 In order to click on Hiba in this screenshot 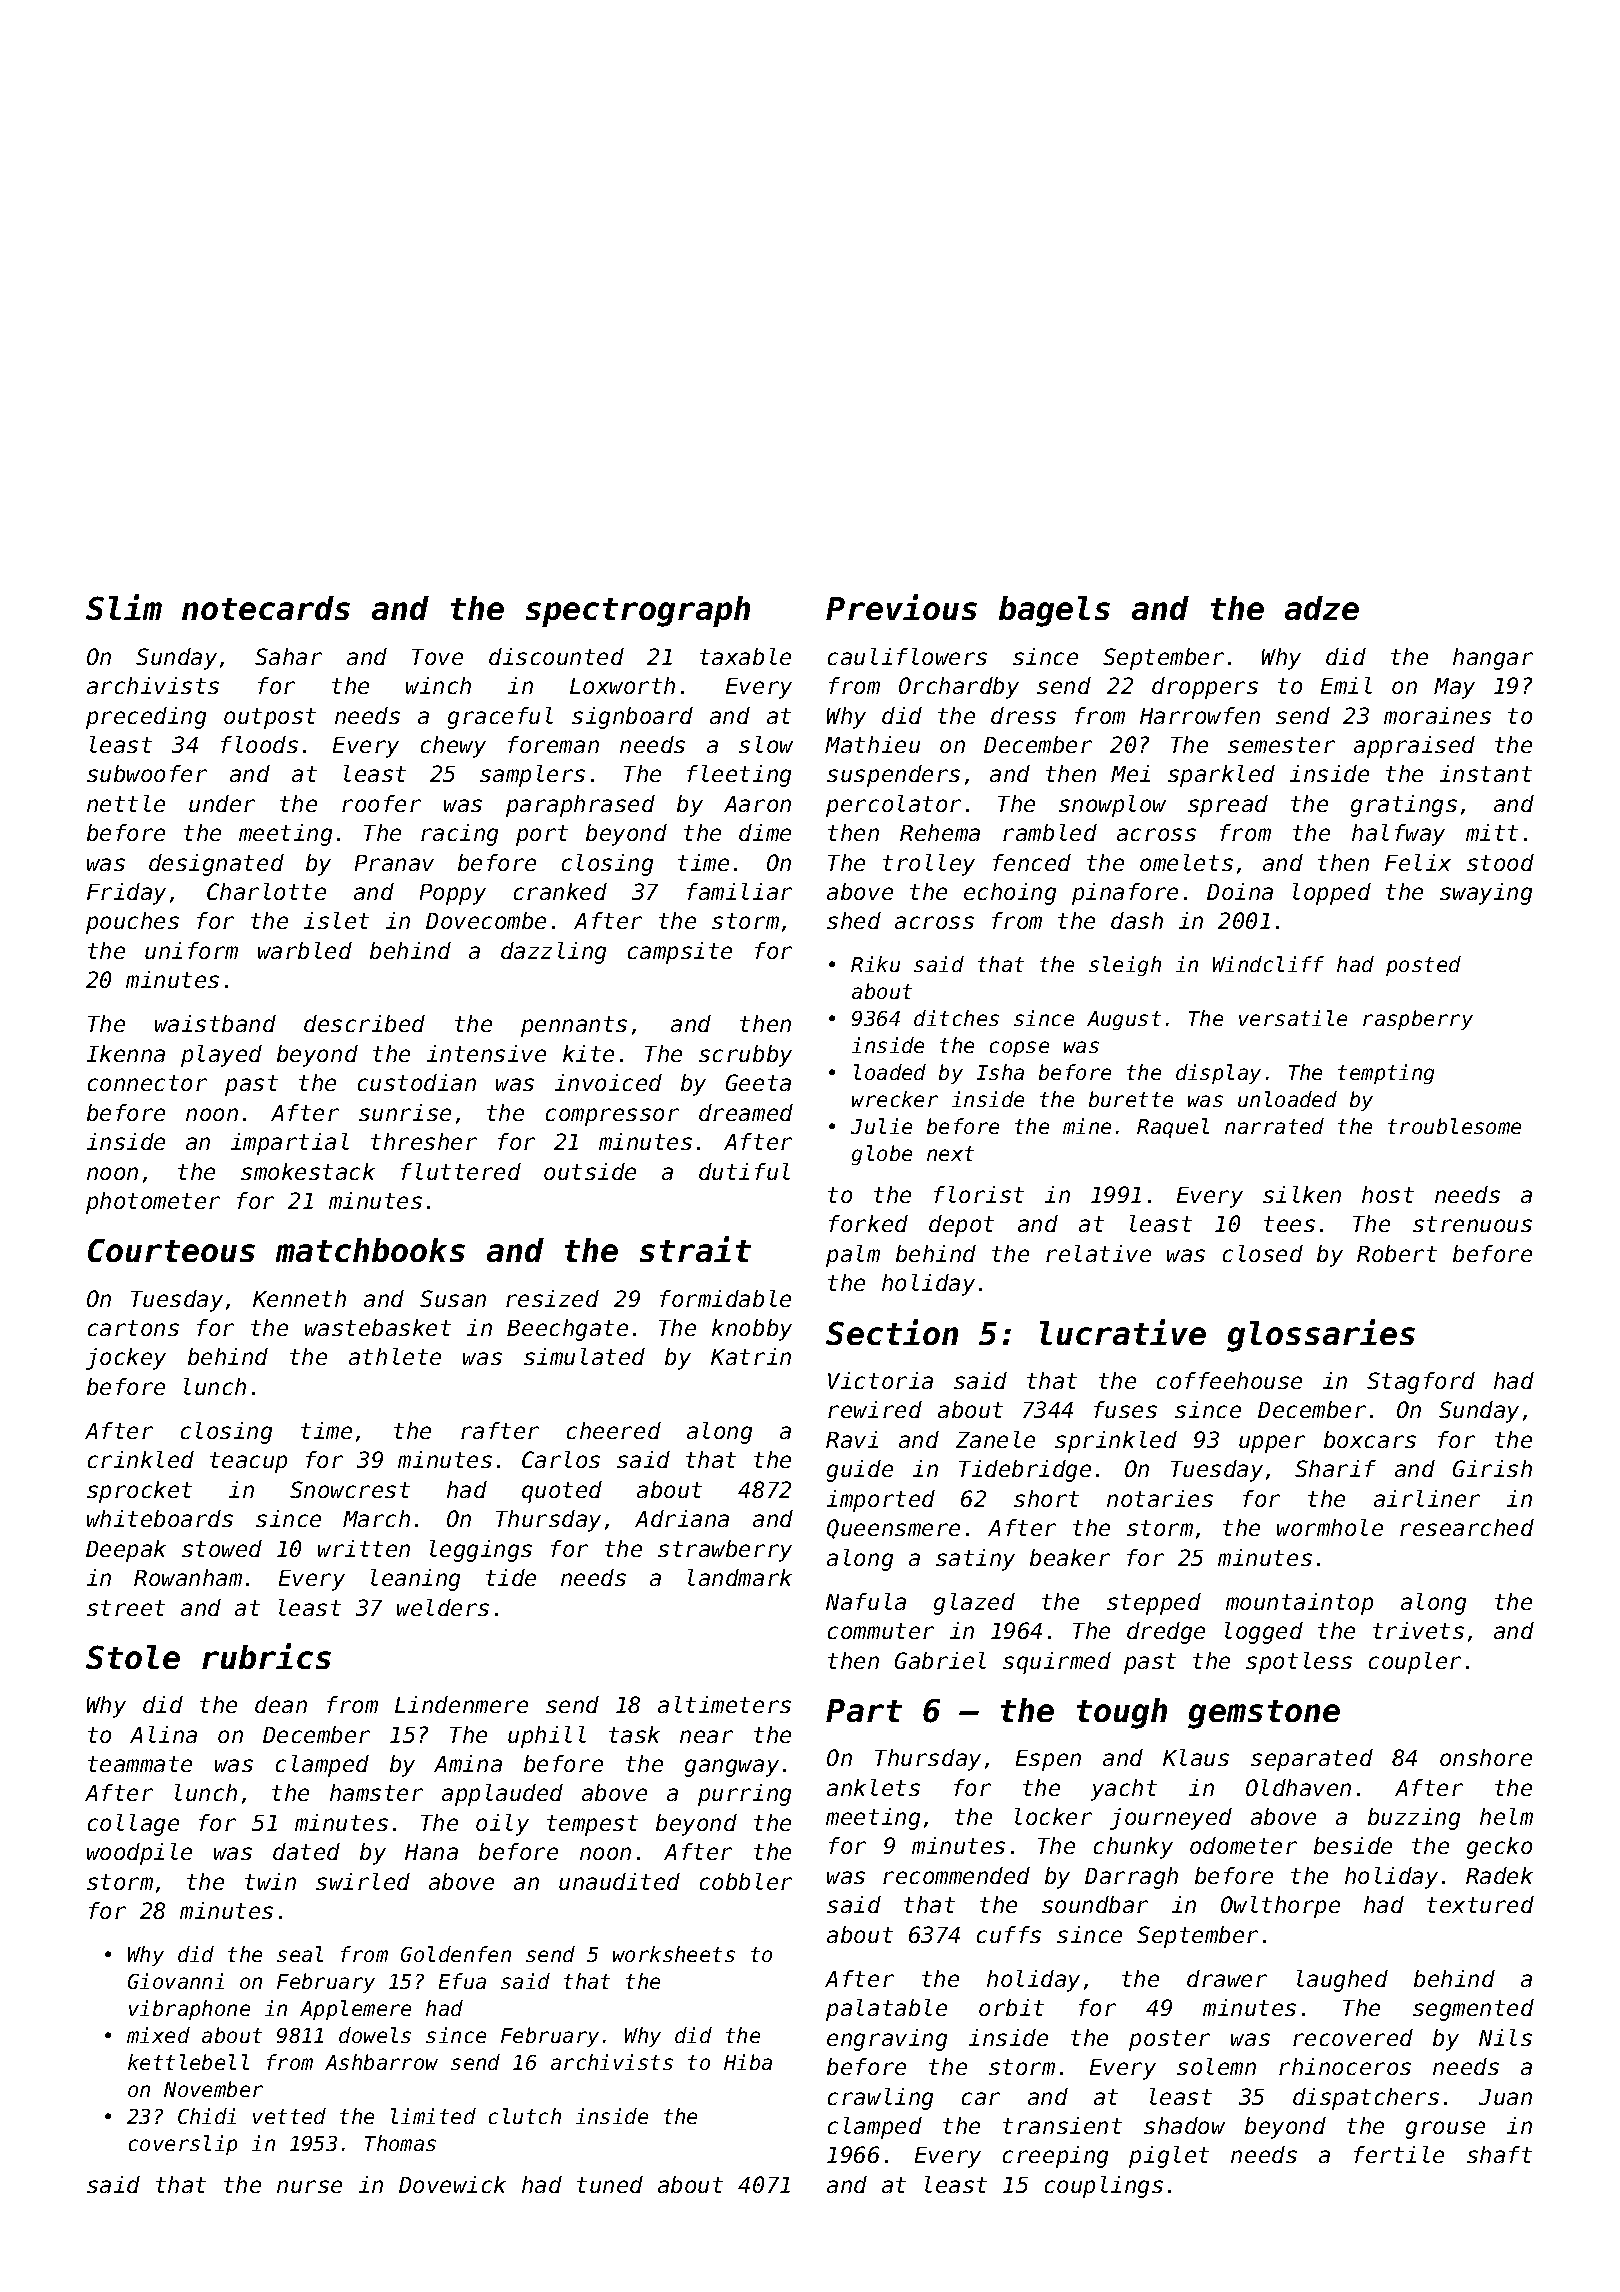, I will do `click(748, 2062)`.
